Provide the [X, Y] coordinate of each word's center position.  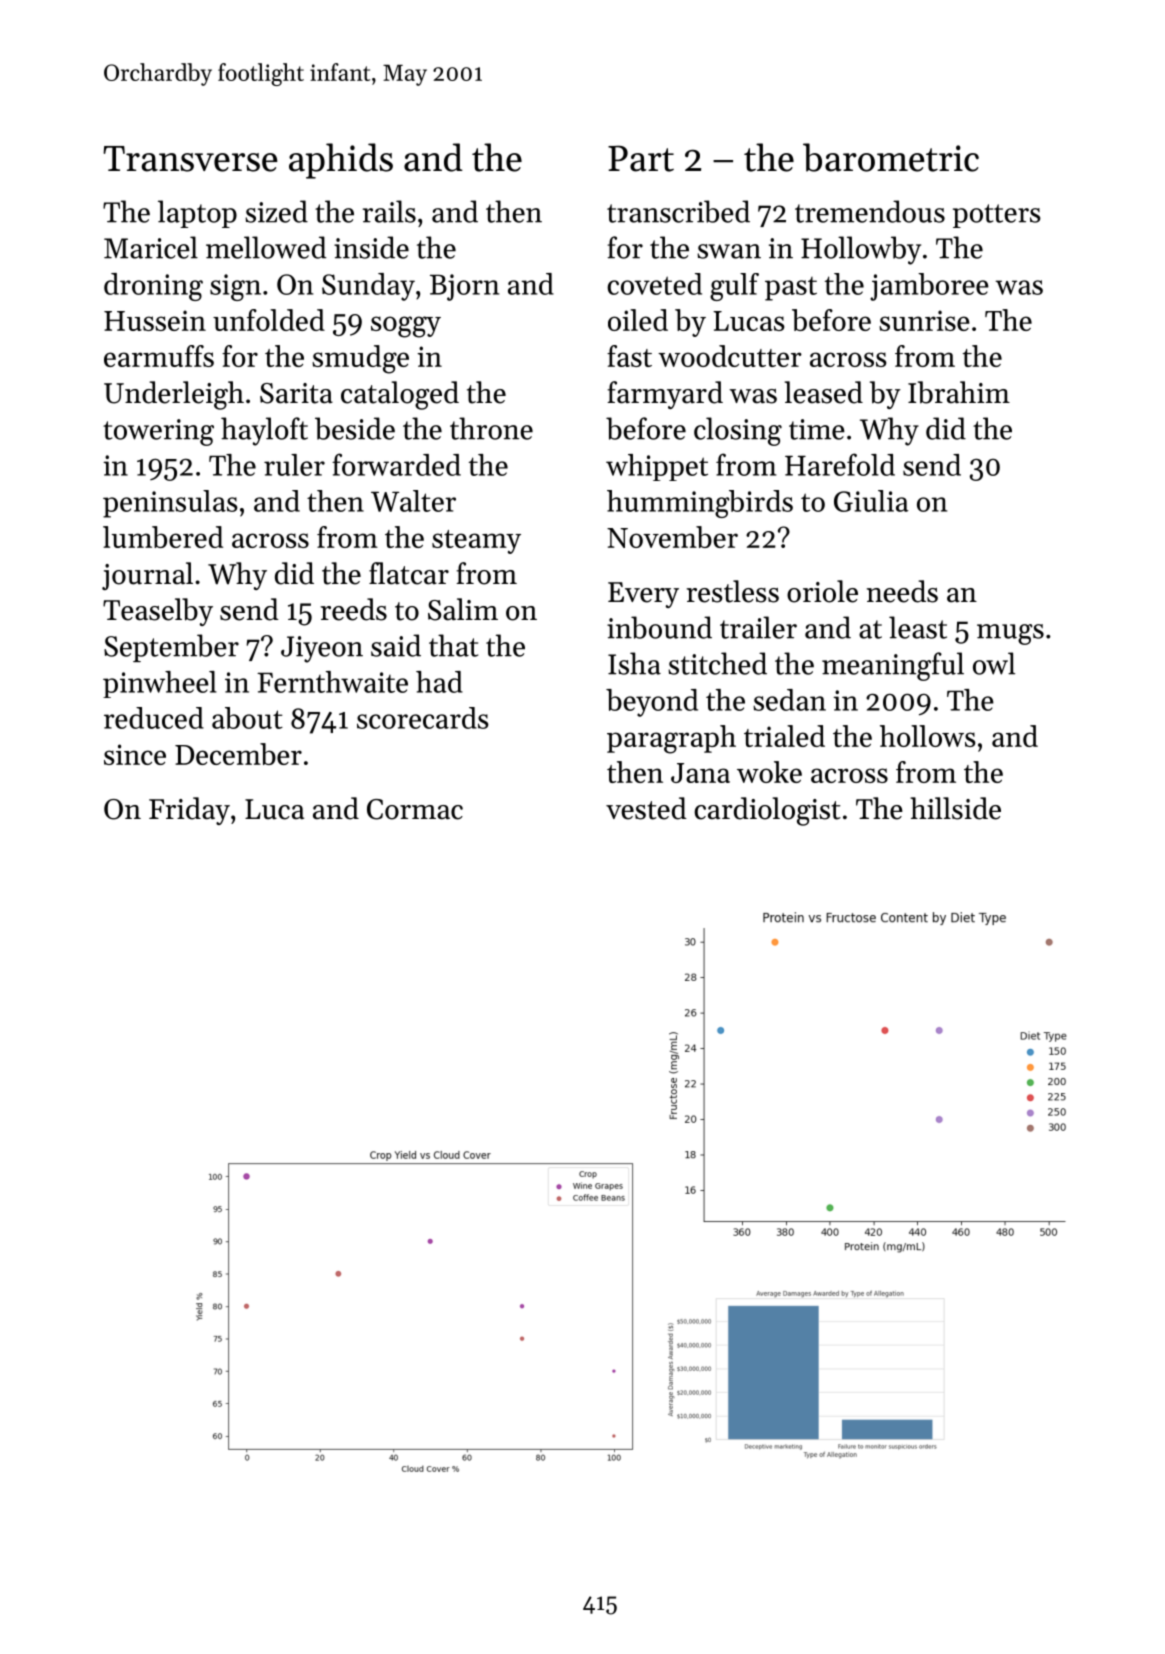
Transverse [190, 159]
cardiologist [767, 811]
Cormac [415, 809]
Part [641, 158]
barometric [891, 157]
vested [646, 808]
